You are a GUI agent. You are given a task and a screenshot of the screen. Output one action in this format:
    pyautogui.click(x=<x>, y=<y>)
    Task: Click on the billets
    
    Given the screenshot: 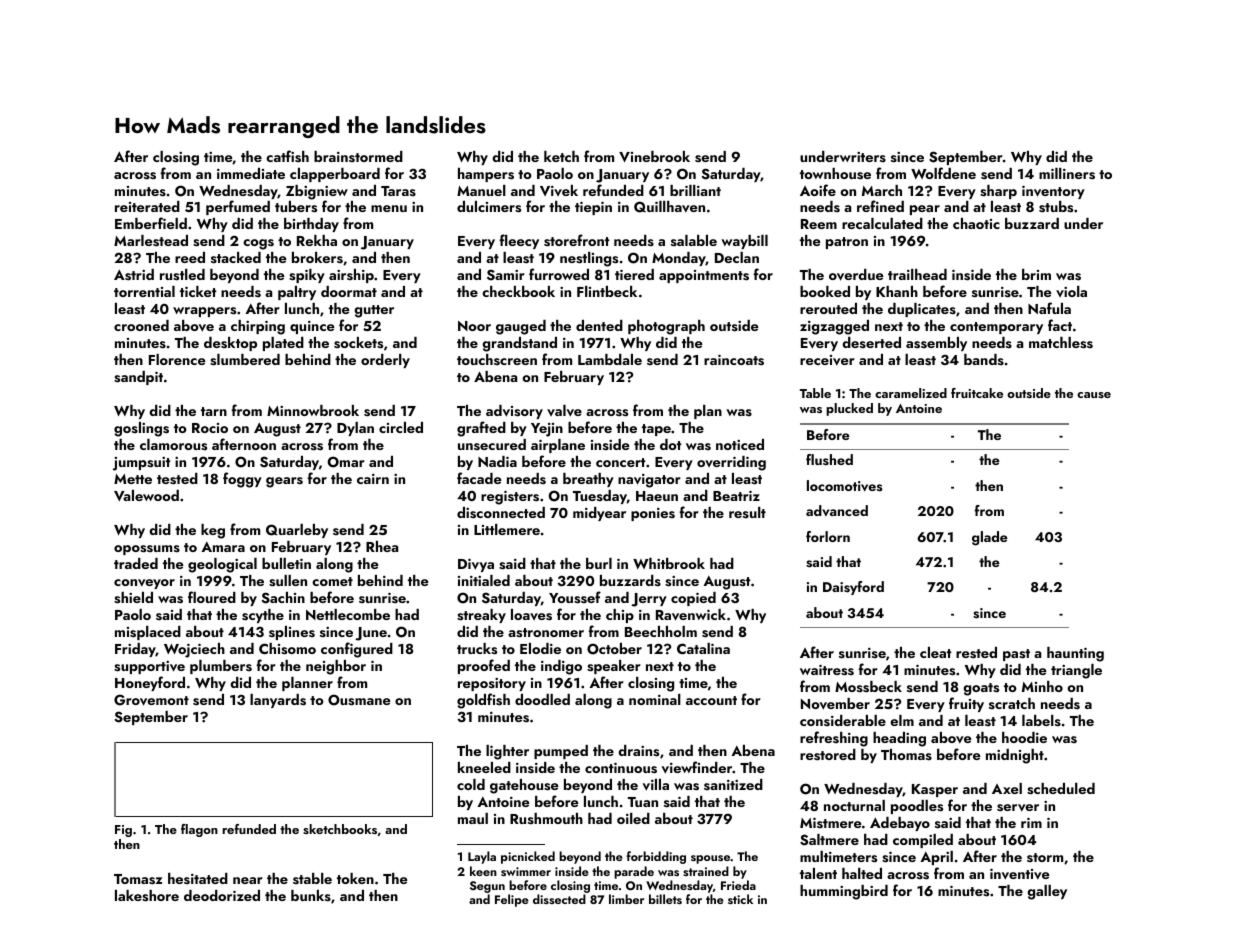 What is the action you would take?
    pyautogui.click(x=665, y=899)
